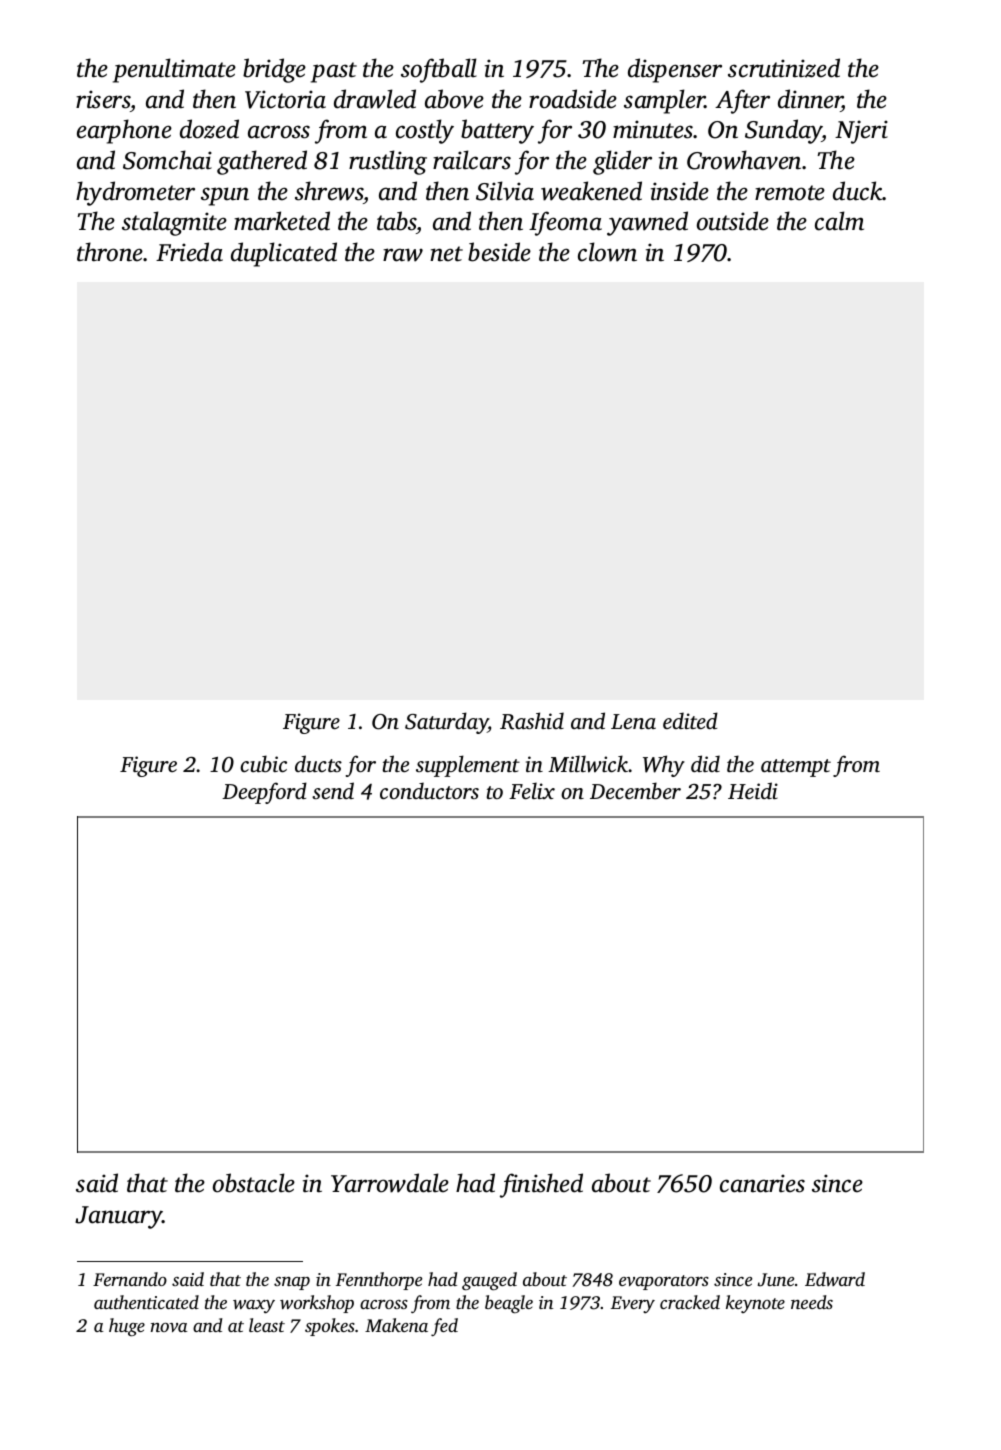 The image size is (1001, 1450). Describe the element at coordinates (110, 252) in the image. I see `throne` at that location.
